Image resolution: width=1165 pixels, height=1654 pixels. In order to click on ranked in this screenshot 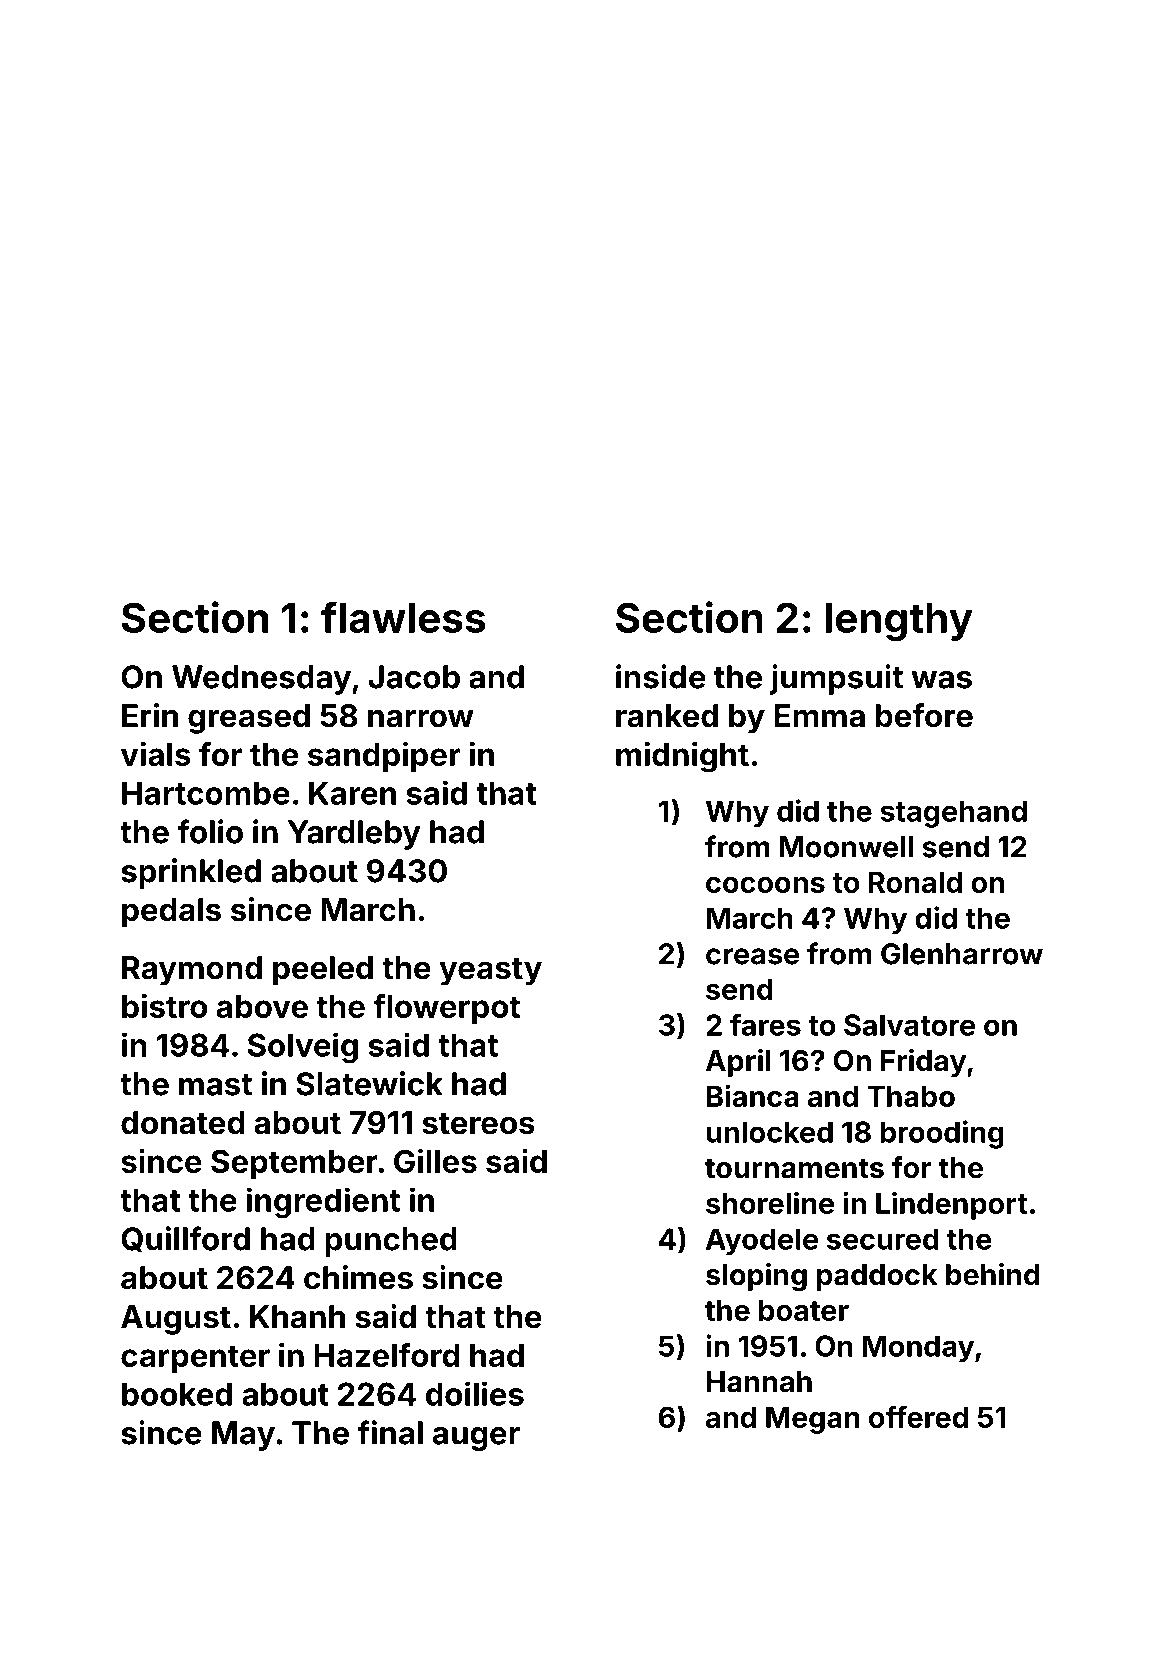, I will do `click(667, 716)`.
